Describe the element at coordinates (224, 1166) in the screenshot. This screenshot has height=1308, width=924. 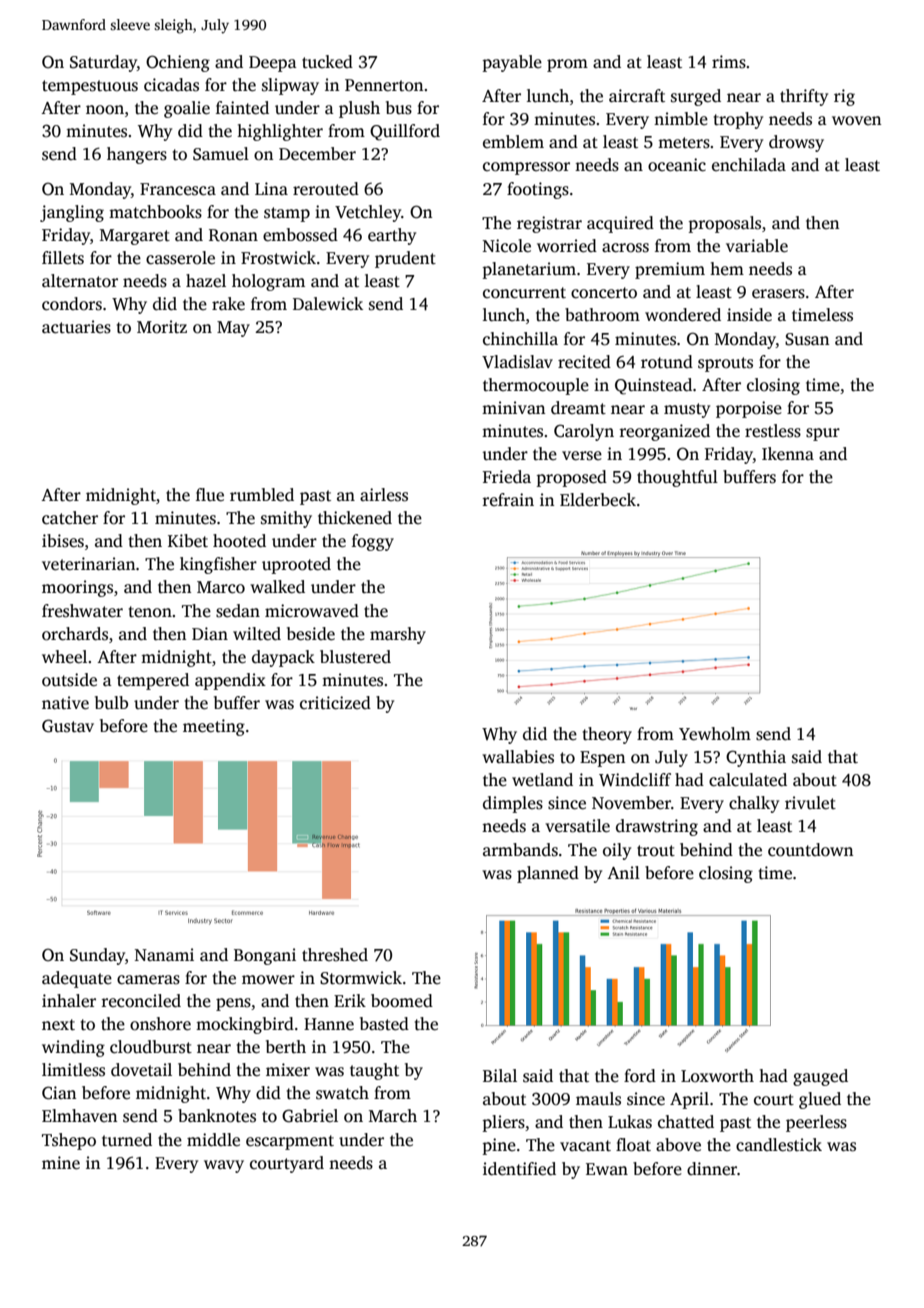
I see `wavy` at that location.
